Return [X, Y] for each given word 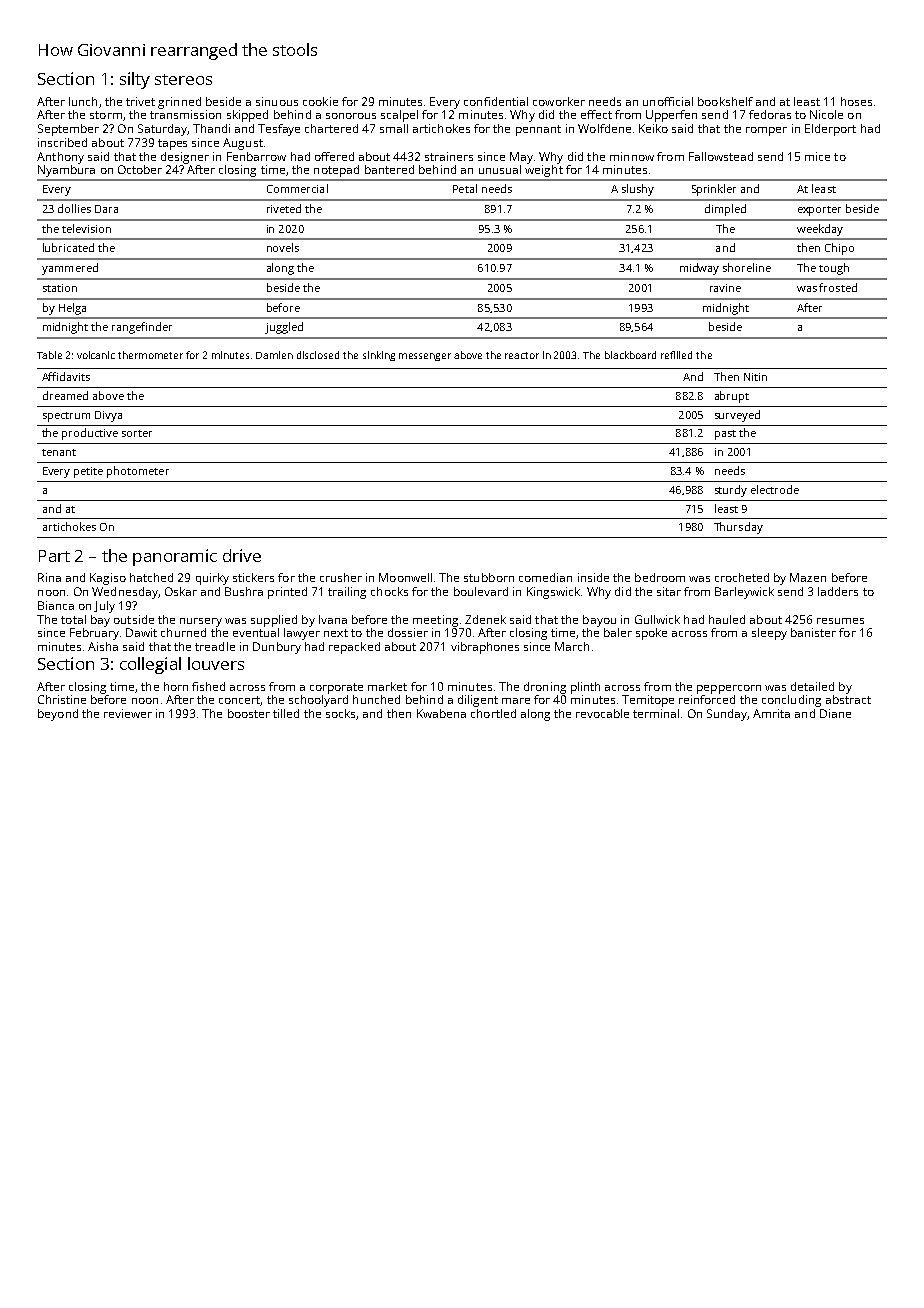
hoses [856, 101]
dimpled [725, 210]
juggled [284, 328]
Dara [106, 209]
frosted [838, 287]
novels [283, 247]
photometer [138, 472]
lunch [83, 101]
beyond [58, 715]
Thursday [738, 528]
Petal [465, 188]
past [725, 435]
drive [242, 555]
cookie [320, 101]
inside [593, 577]
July [104, 607]
